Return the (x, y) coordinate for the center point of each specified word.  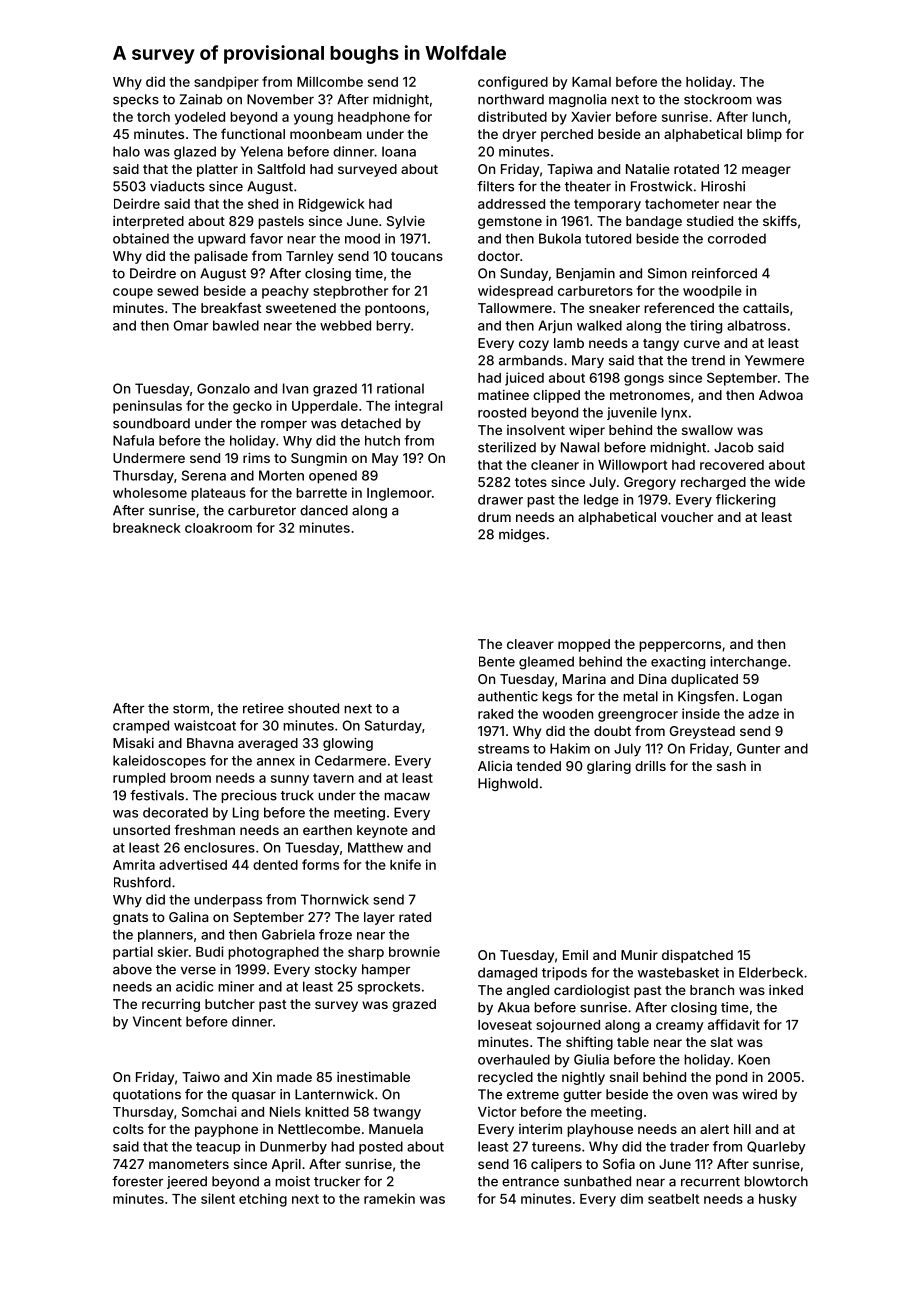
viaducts (177, 186)
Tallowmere (515, 308)
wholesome (150, 493)
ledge (601, 500)
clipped (556, 396)
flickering (745, 501)
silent (218, 1198)
